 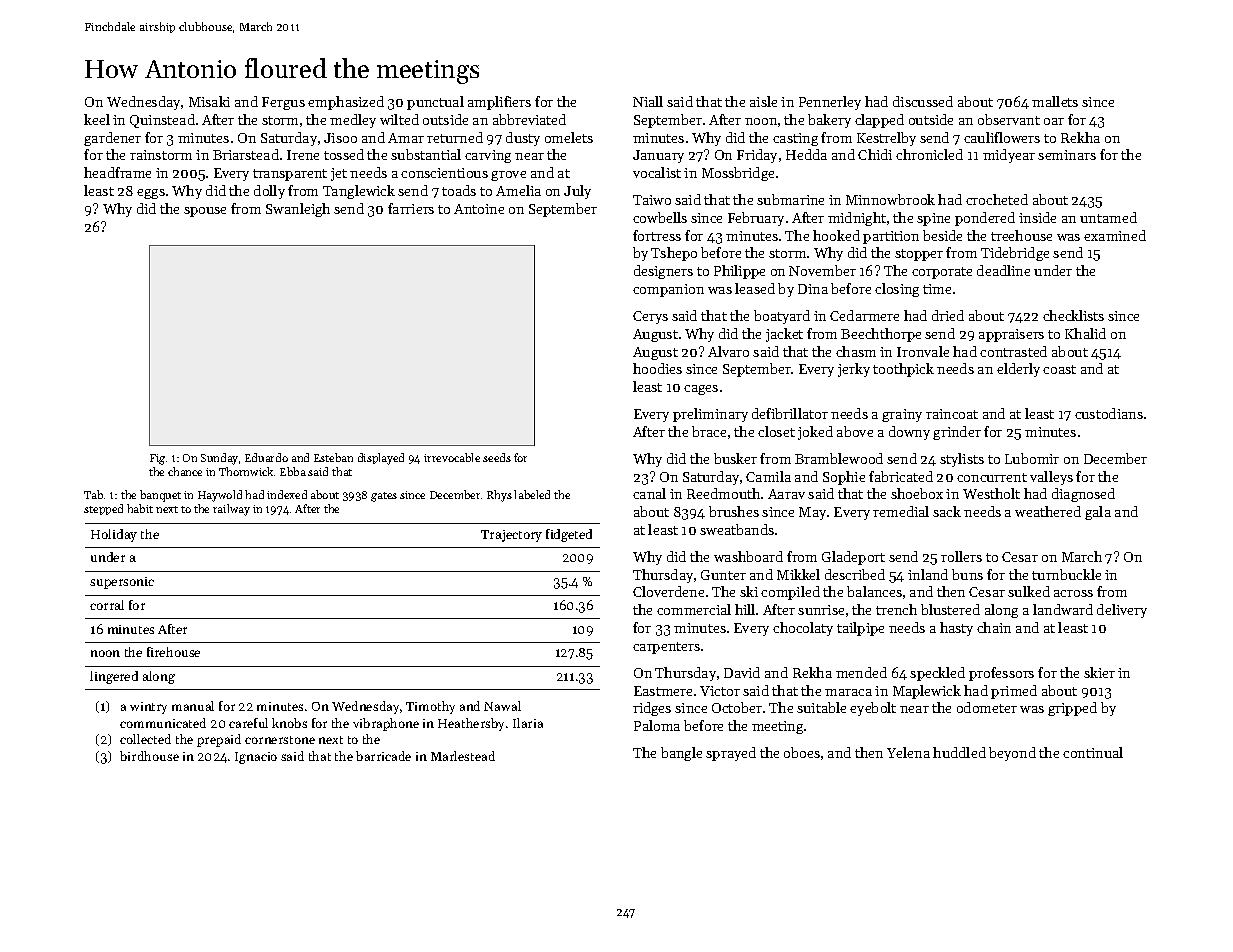 What do you see at coordinates (927, 692) in the image?
I see `Maplewick` at bounding box center [927, 692].
